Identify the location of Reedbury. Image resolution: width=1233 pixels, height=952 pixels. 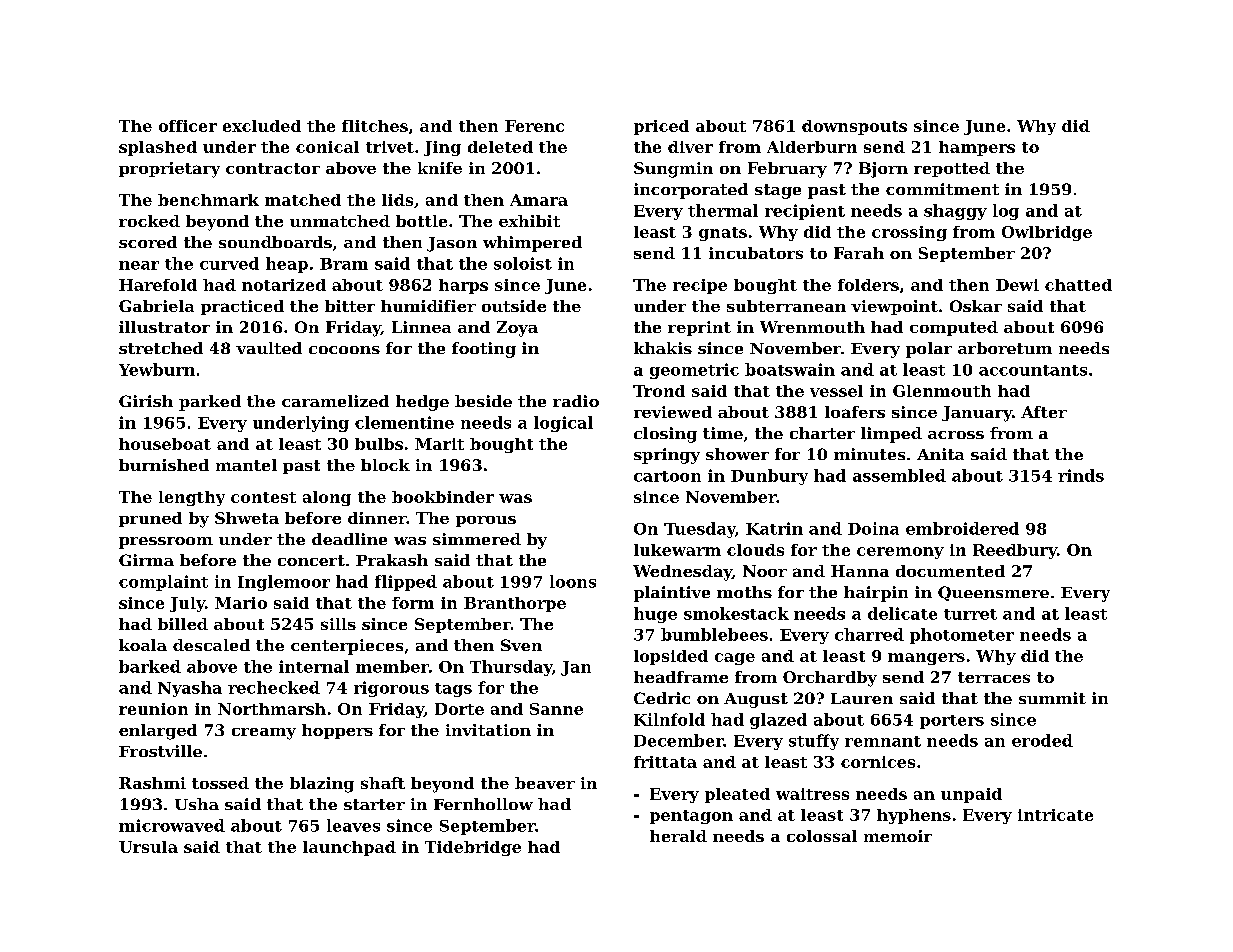
(1015, 551).
